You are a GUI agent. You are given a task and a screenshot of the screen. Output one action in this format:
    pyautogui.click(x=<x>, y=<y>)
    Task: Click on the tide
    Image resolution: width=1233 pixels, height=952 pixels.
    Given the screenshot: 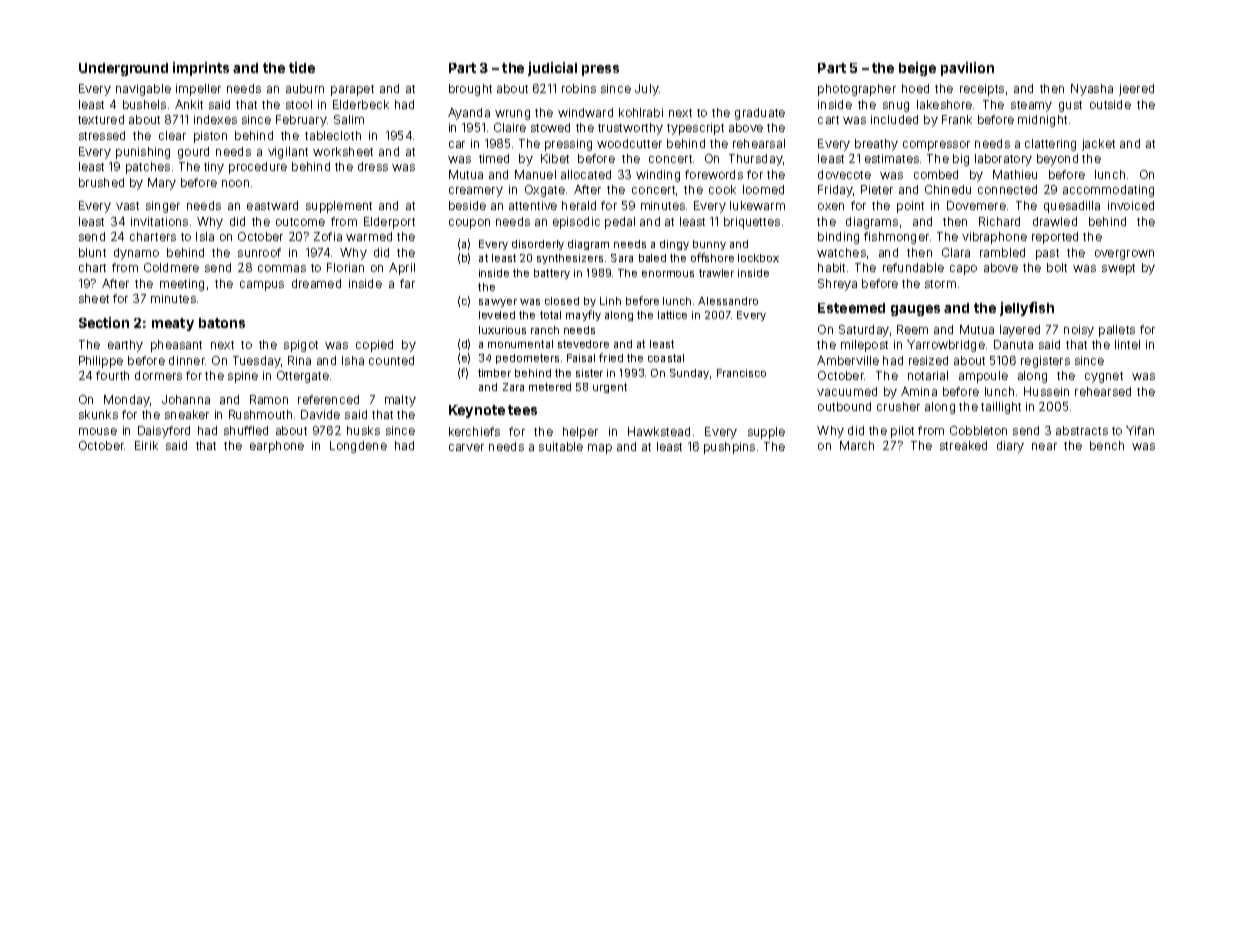 What is the action you would take?
    pyautogui.click(x=302, y=67)
